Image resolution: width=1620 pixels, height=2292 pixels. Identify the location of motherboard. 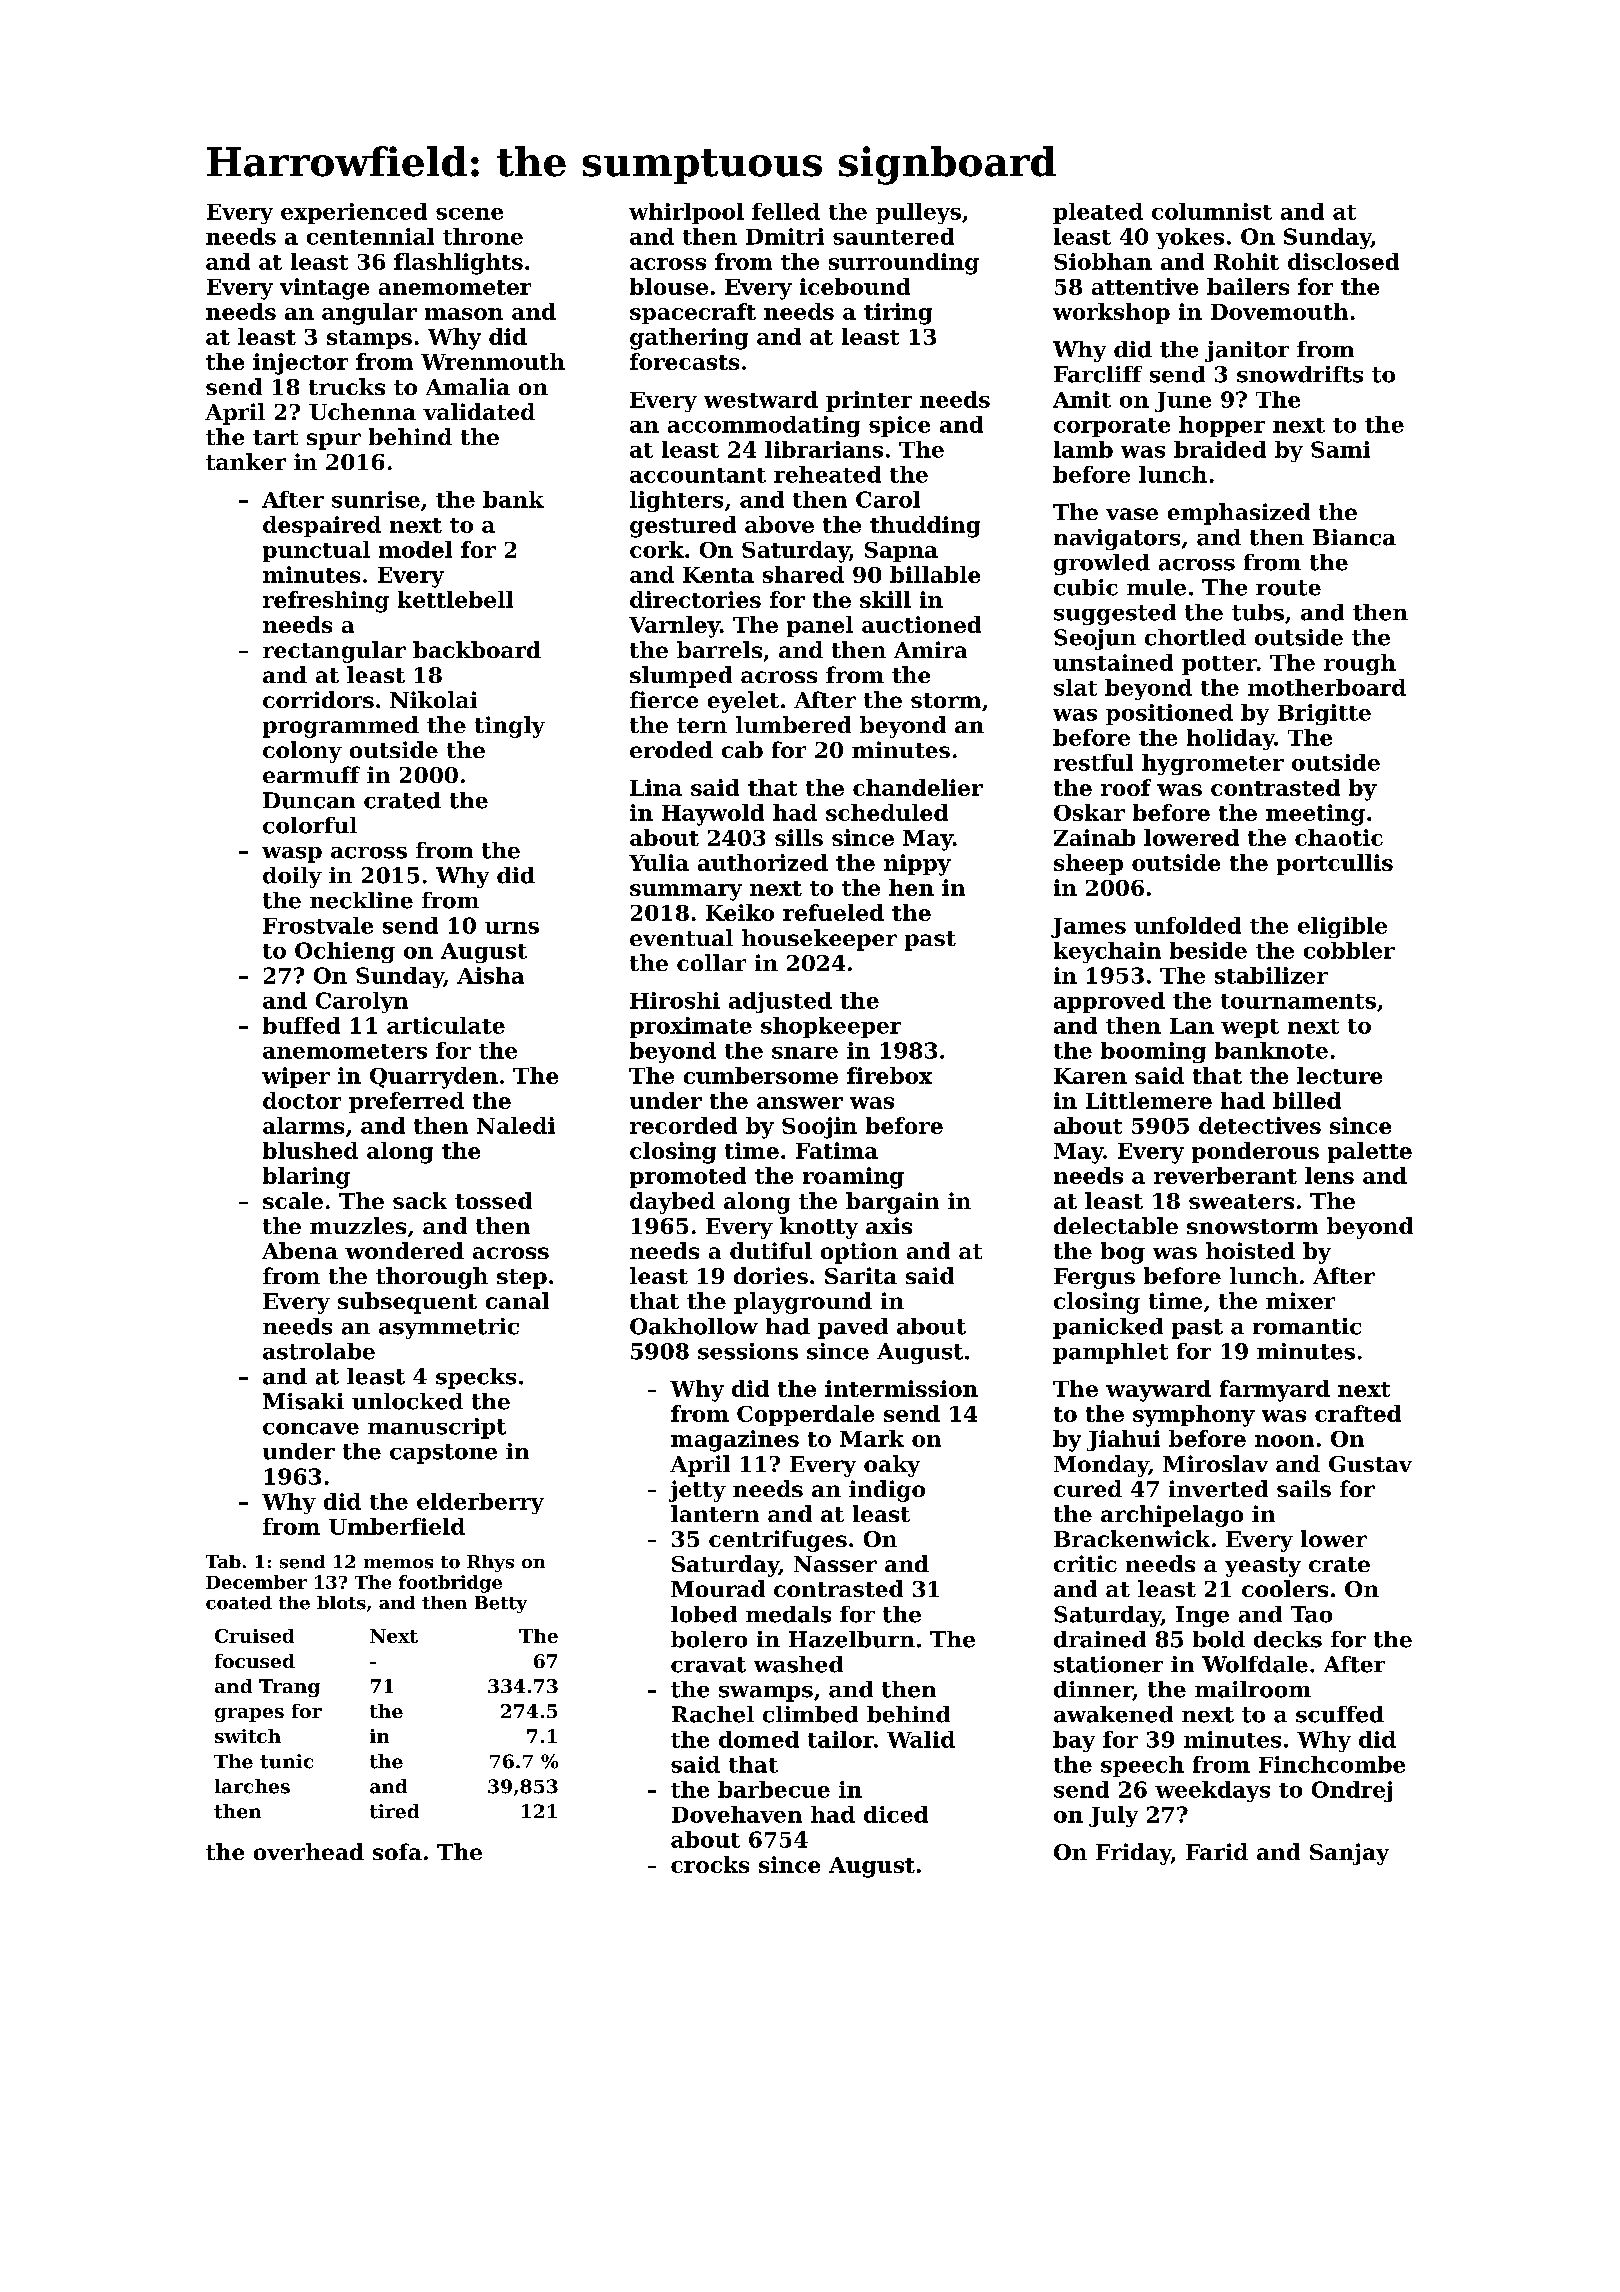
(1327, 687).
